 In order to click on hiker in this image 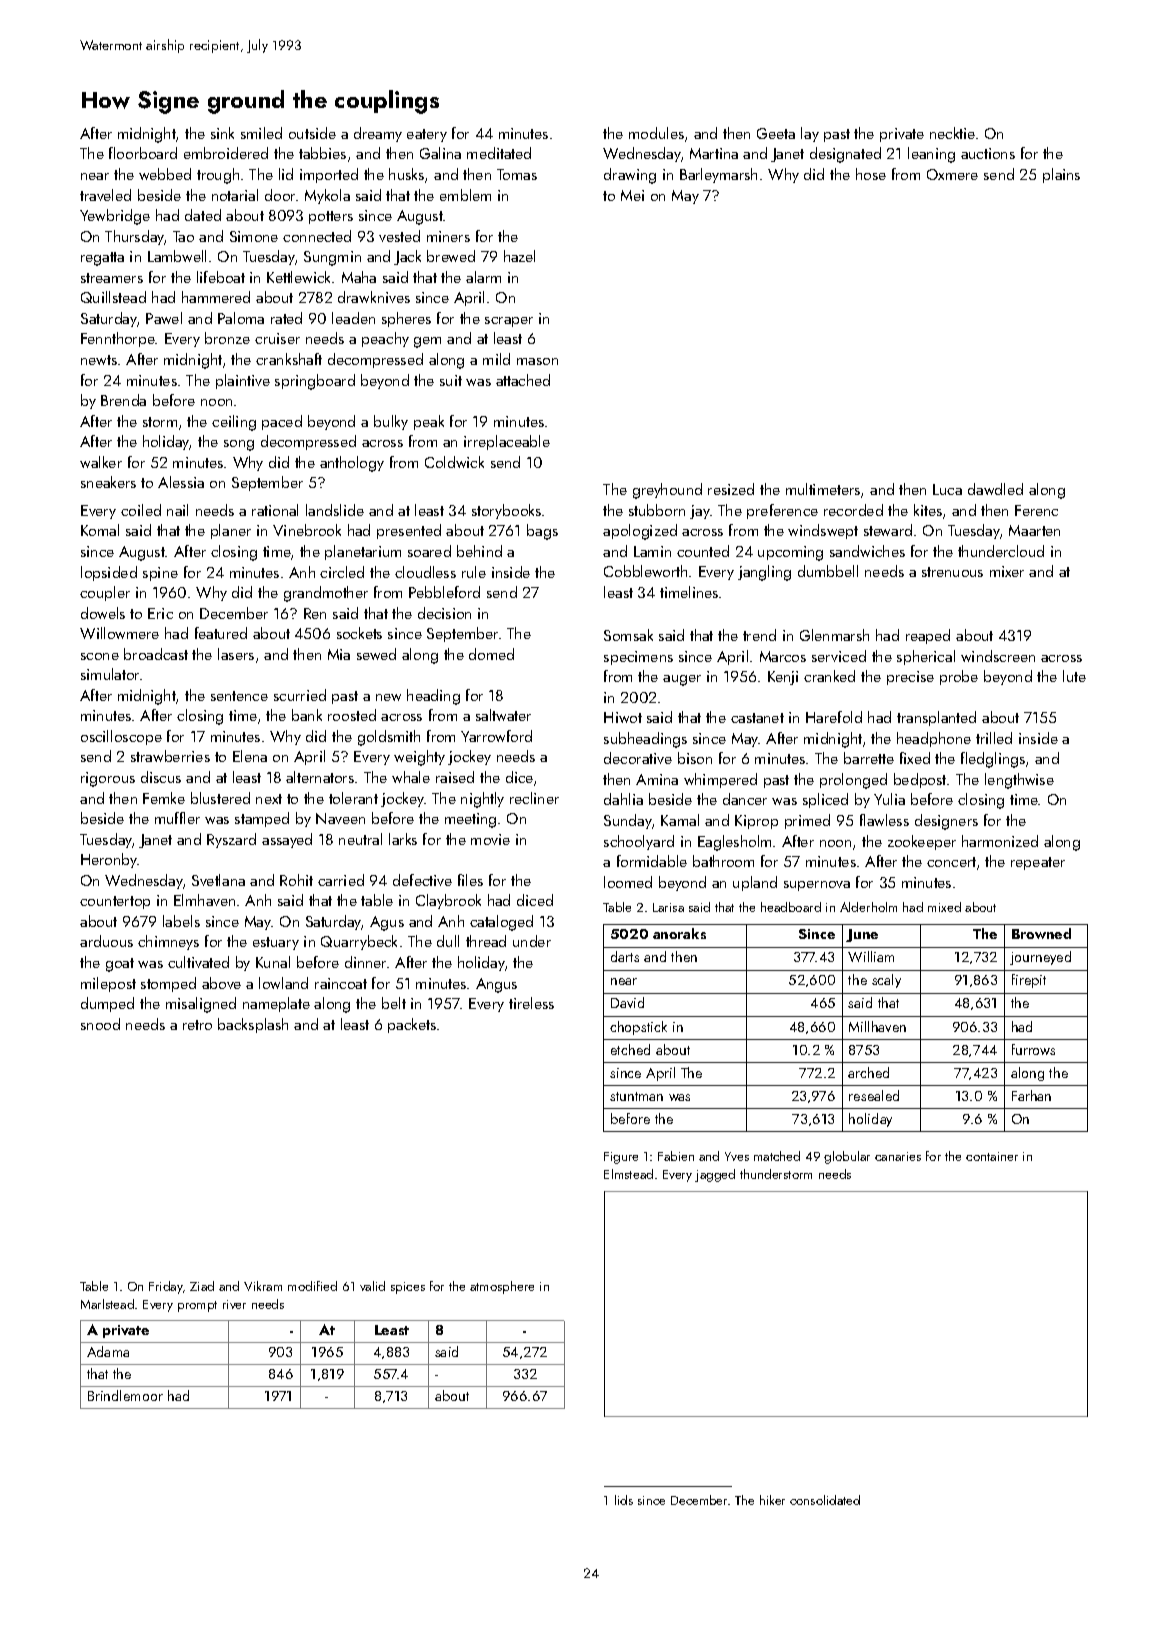, I will do `click(772, 1500)`.
